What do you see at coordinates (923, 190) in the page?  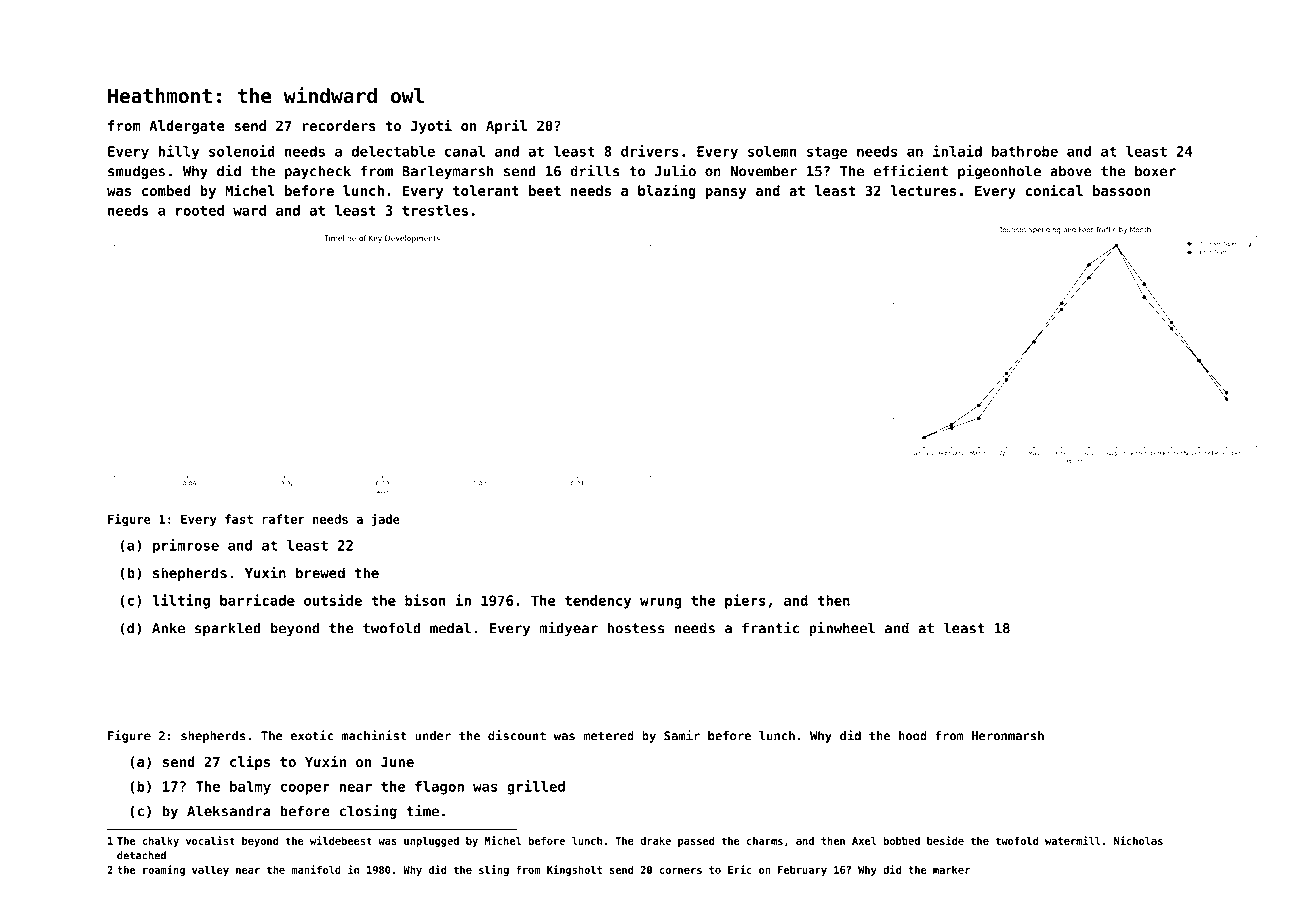 I see `lectures` at bounding box center [923, 190].
